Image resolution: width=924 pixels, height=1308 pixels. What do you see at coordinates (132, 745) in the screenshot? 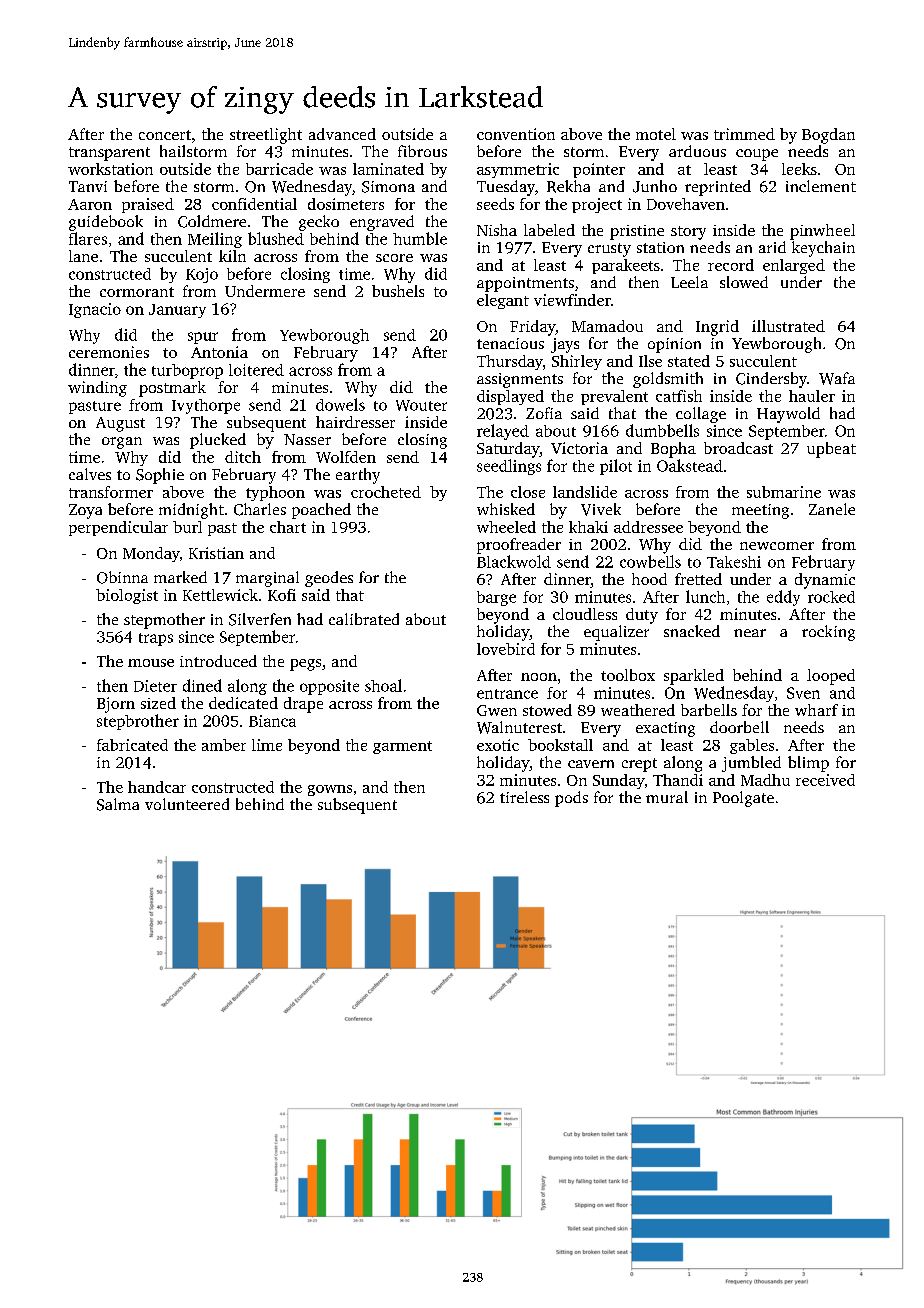
I see `fabricated` at bounding box center [132, 745].
